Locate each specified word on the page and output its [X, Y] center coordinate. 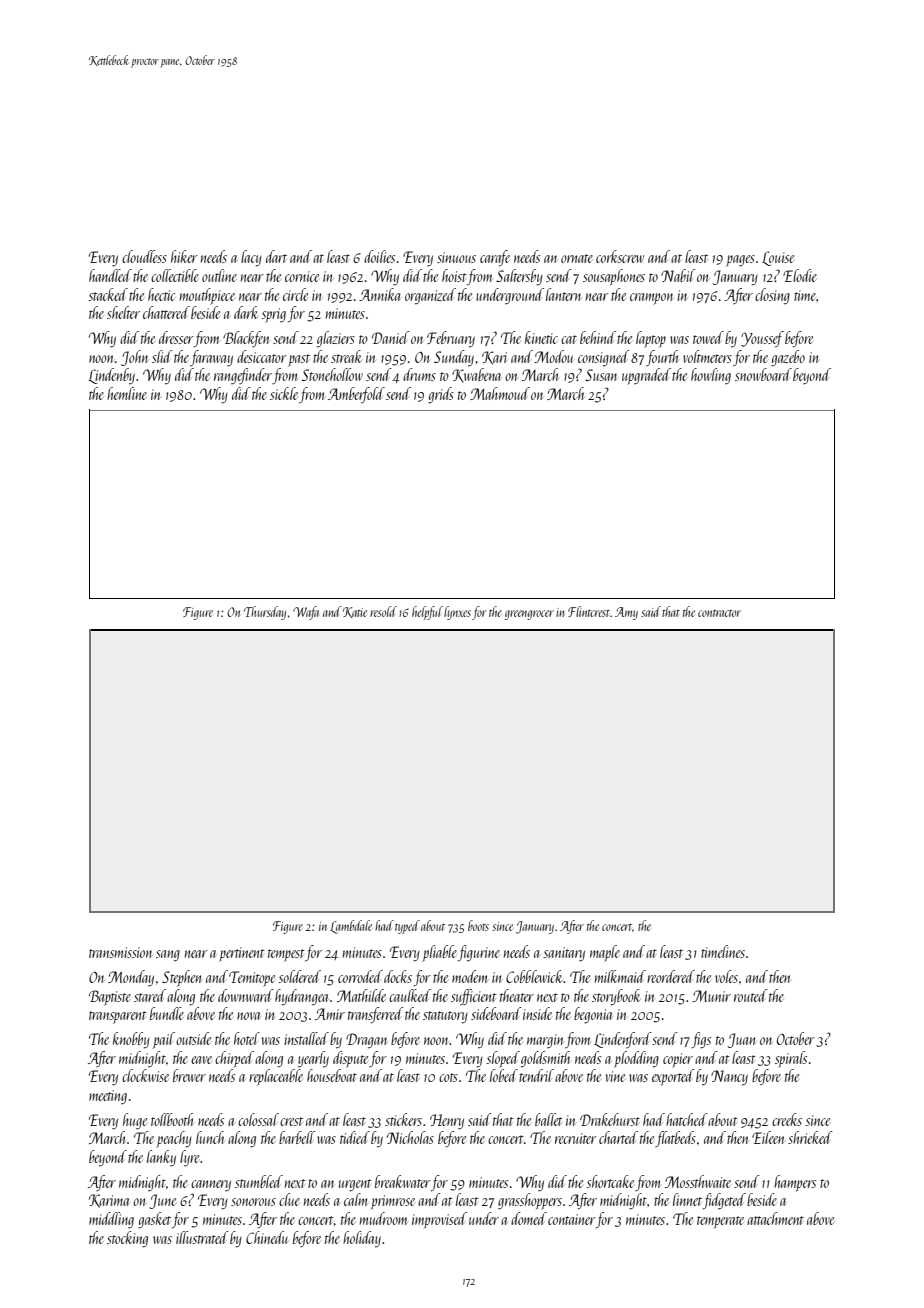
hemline [127, 393]
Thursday [265, 613]
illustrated [202, 1237]
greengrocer [529, 615]
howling [711, 376]
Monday [131, 978]
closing [772, 296]
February [451, 339]
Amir [330, 1014]
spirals [791, 1059]
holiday [362, 1239]
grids [441, 395]
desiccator [262, 356]
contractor [719, 613]
